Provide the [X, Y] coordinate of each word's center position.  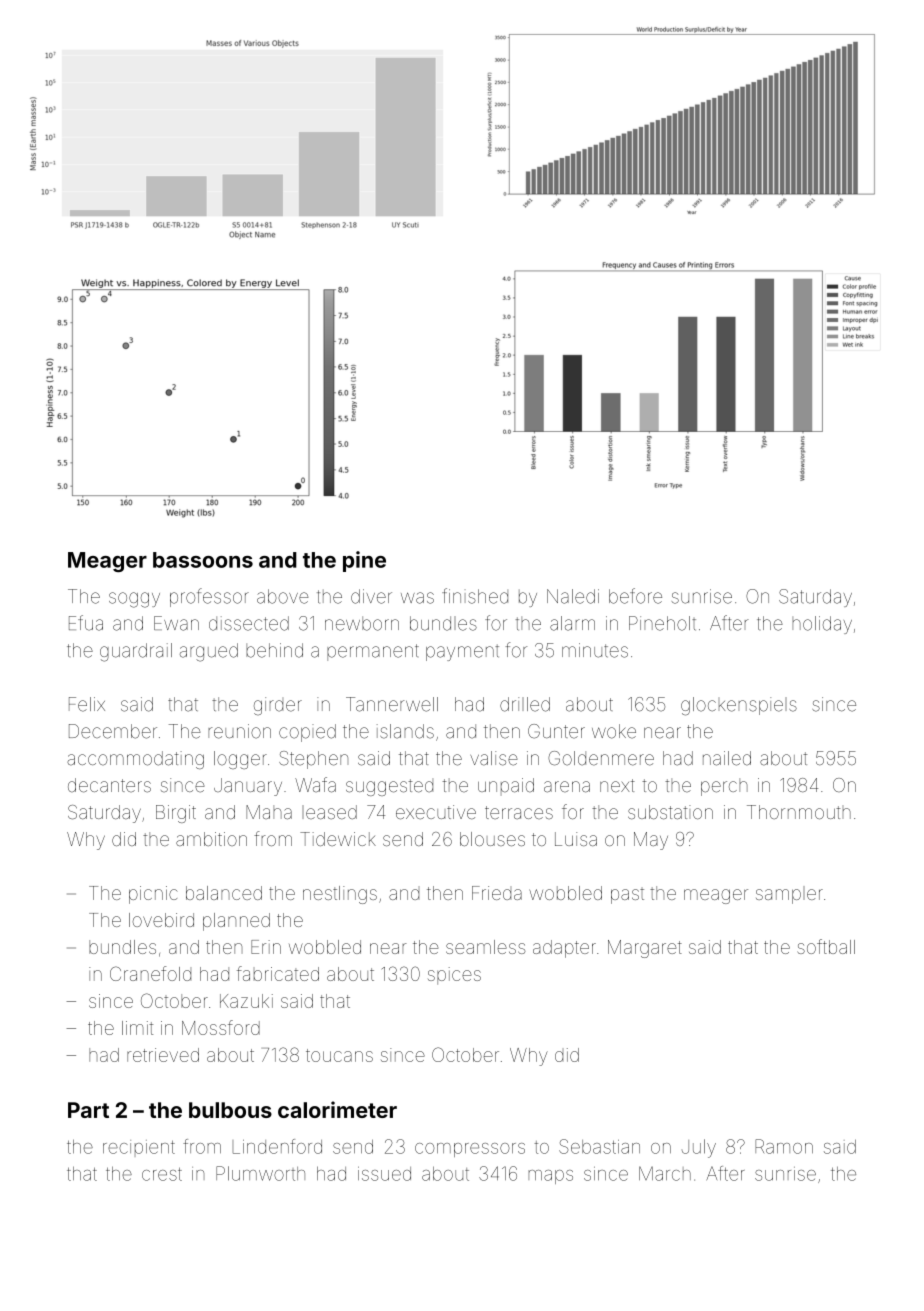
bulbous [230, 1110]
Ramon [784, 1146]
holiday [822, 625]
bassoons [203, 560]
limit [137, 1028]
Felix [87, 704]
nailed [727, 758]
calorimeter [337, 1109]
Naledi [573, 596]
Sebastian [599, 1146]
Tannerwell [392, 704]
